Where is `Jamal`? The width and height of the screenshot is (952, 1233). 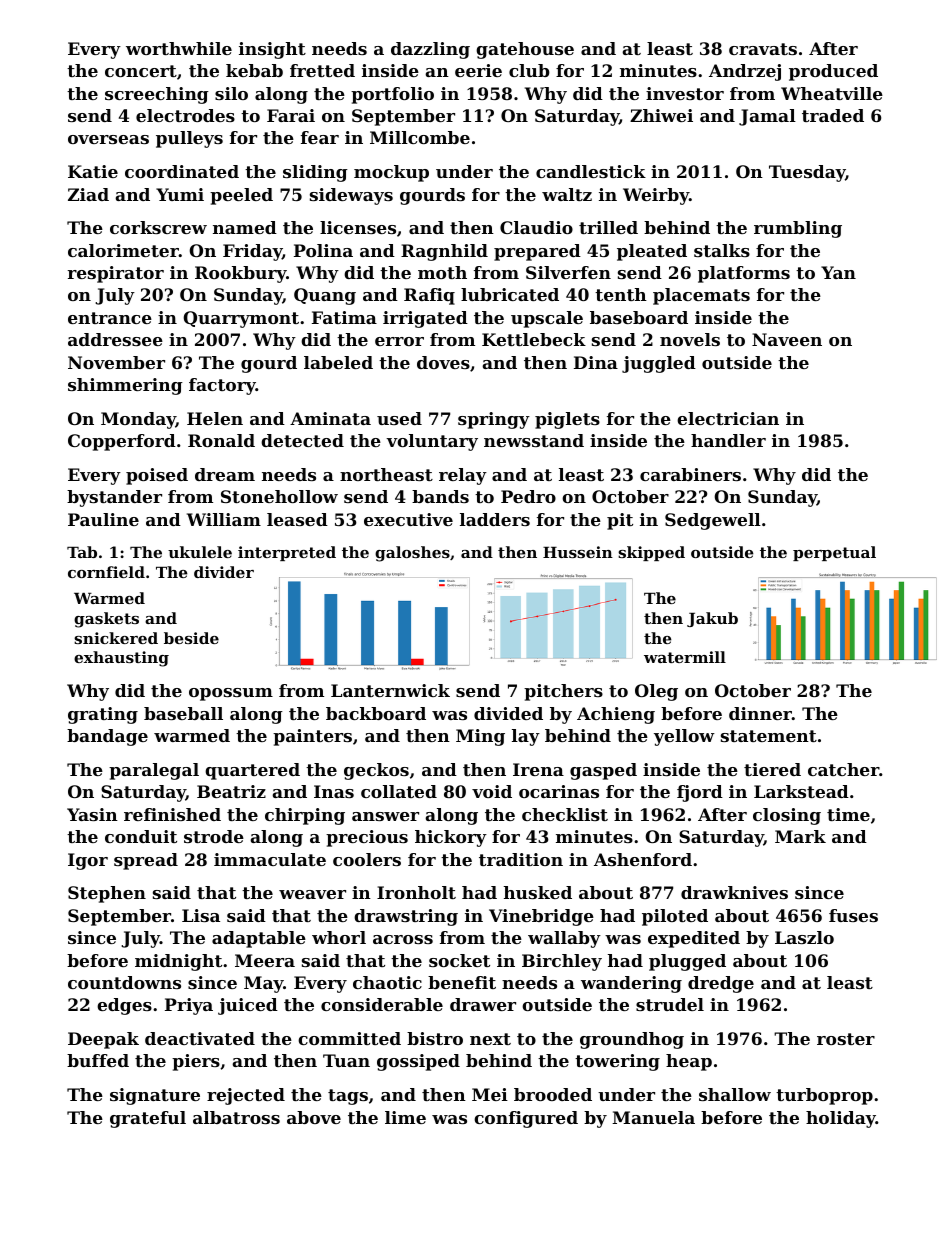 Jamal is located at coordinates (767, 117).
